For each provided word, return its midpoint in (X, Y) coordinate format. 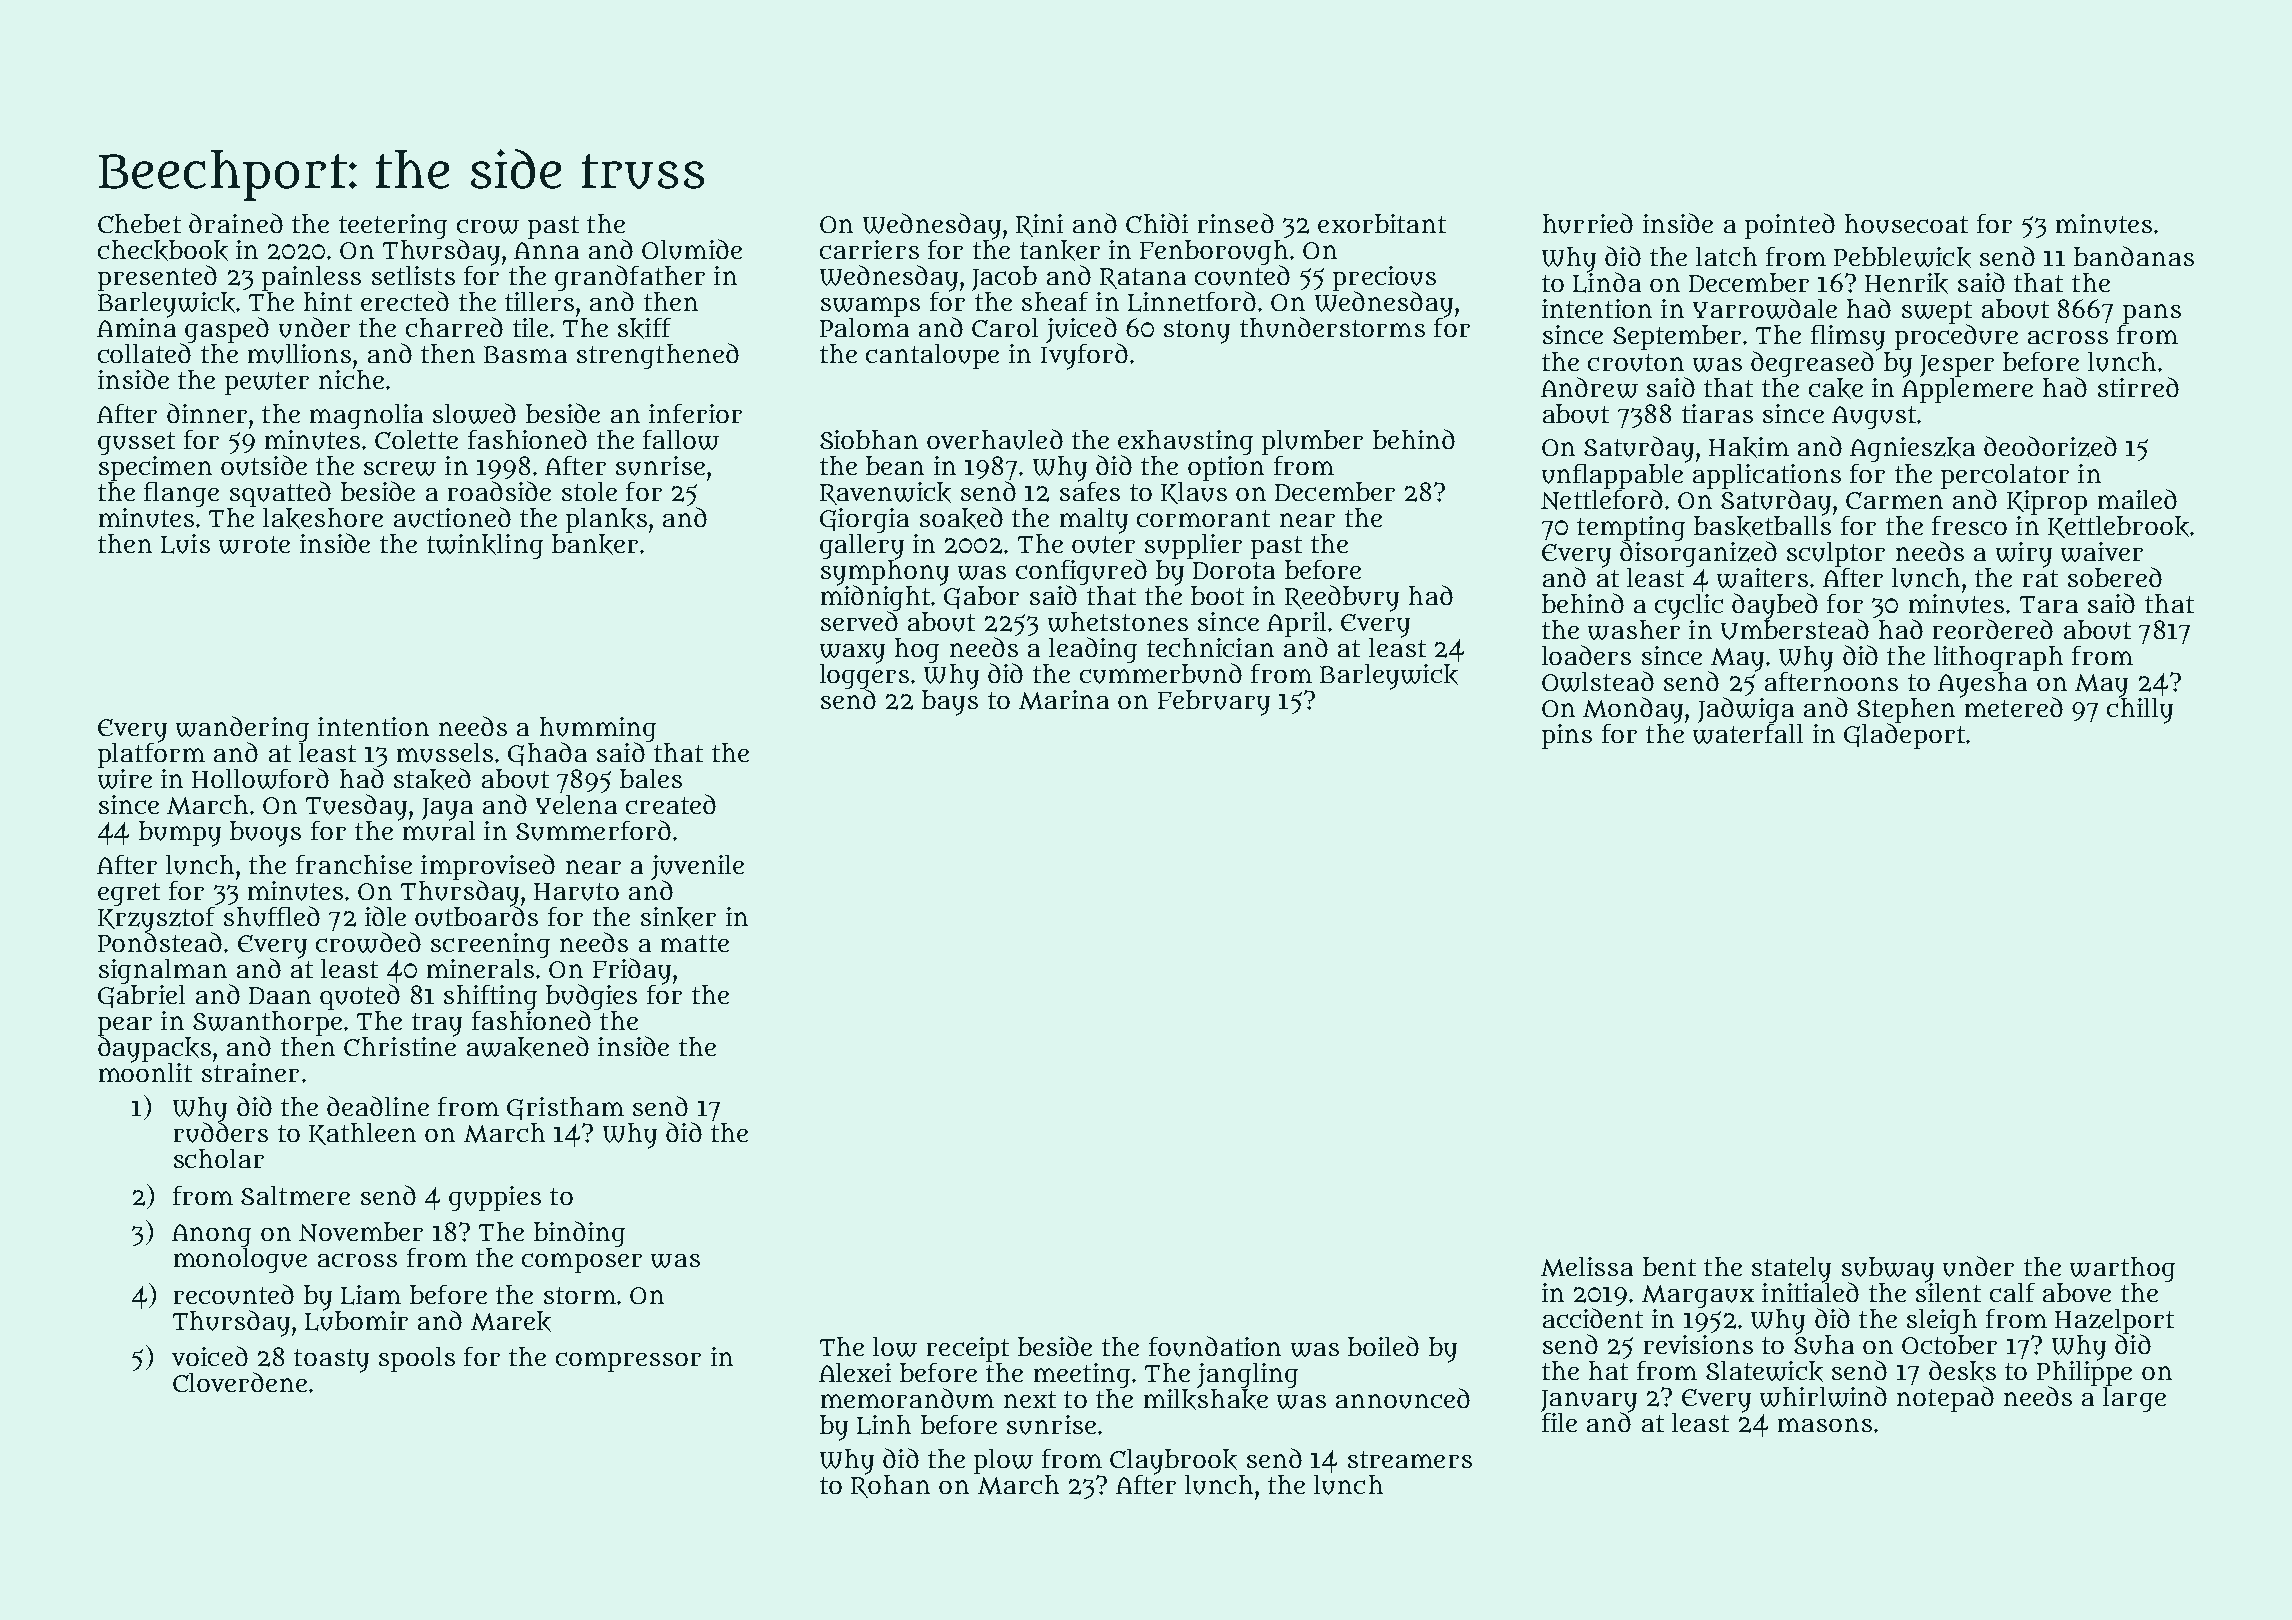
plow (1003, 1461)
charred (454, 327)
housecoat (1906, 224)
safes (1090, 491)
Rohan (890, 1486)
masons (1825, 1425)
